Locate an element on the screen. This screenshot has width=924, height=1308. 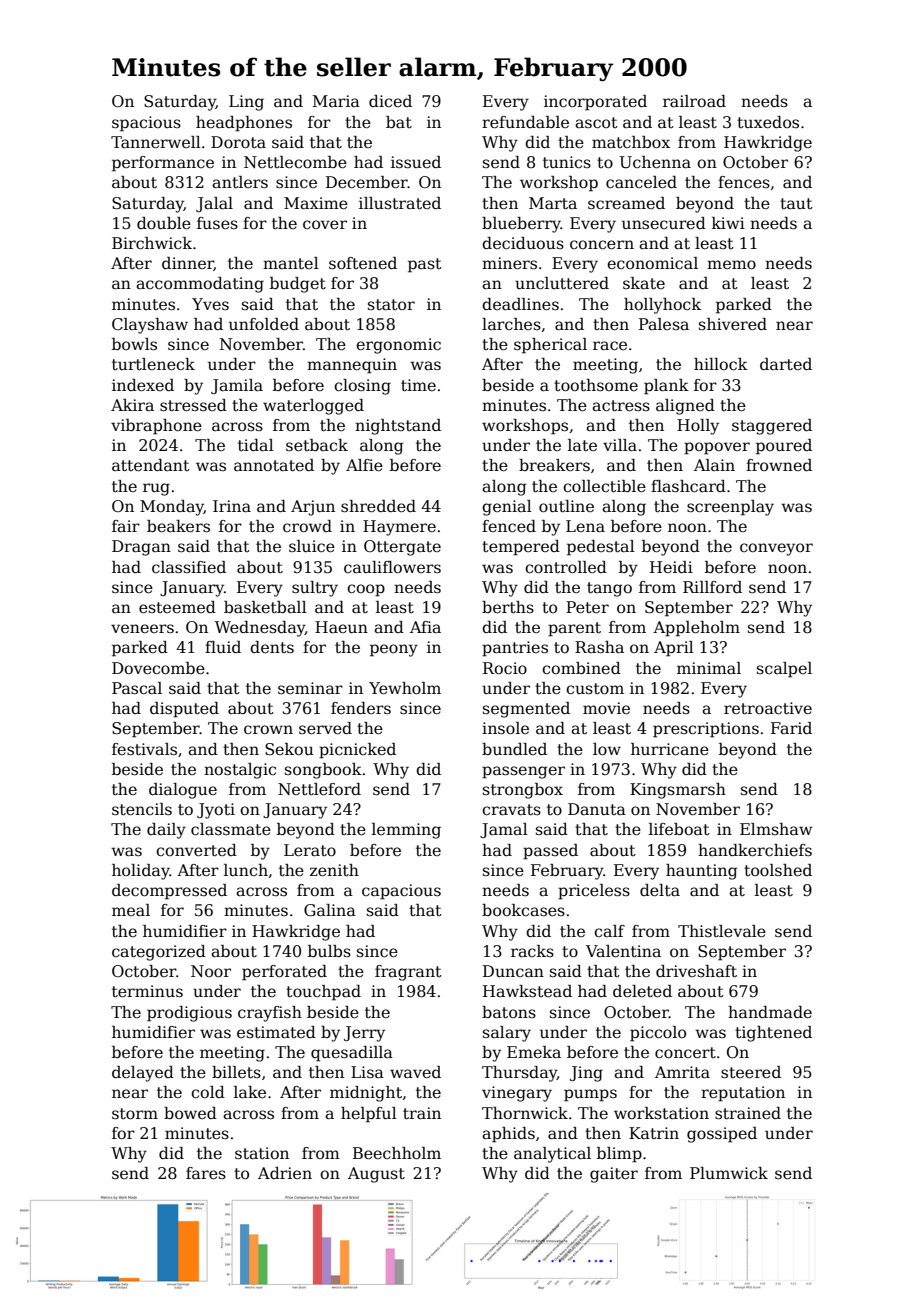
performance is located at coordinates (163, 164).
